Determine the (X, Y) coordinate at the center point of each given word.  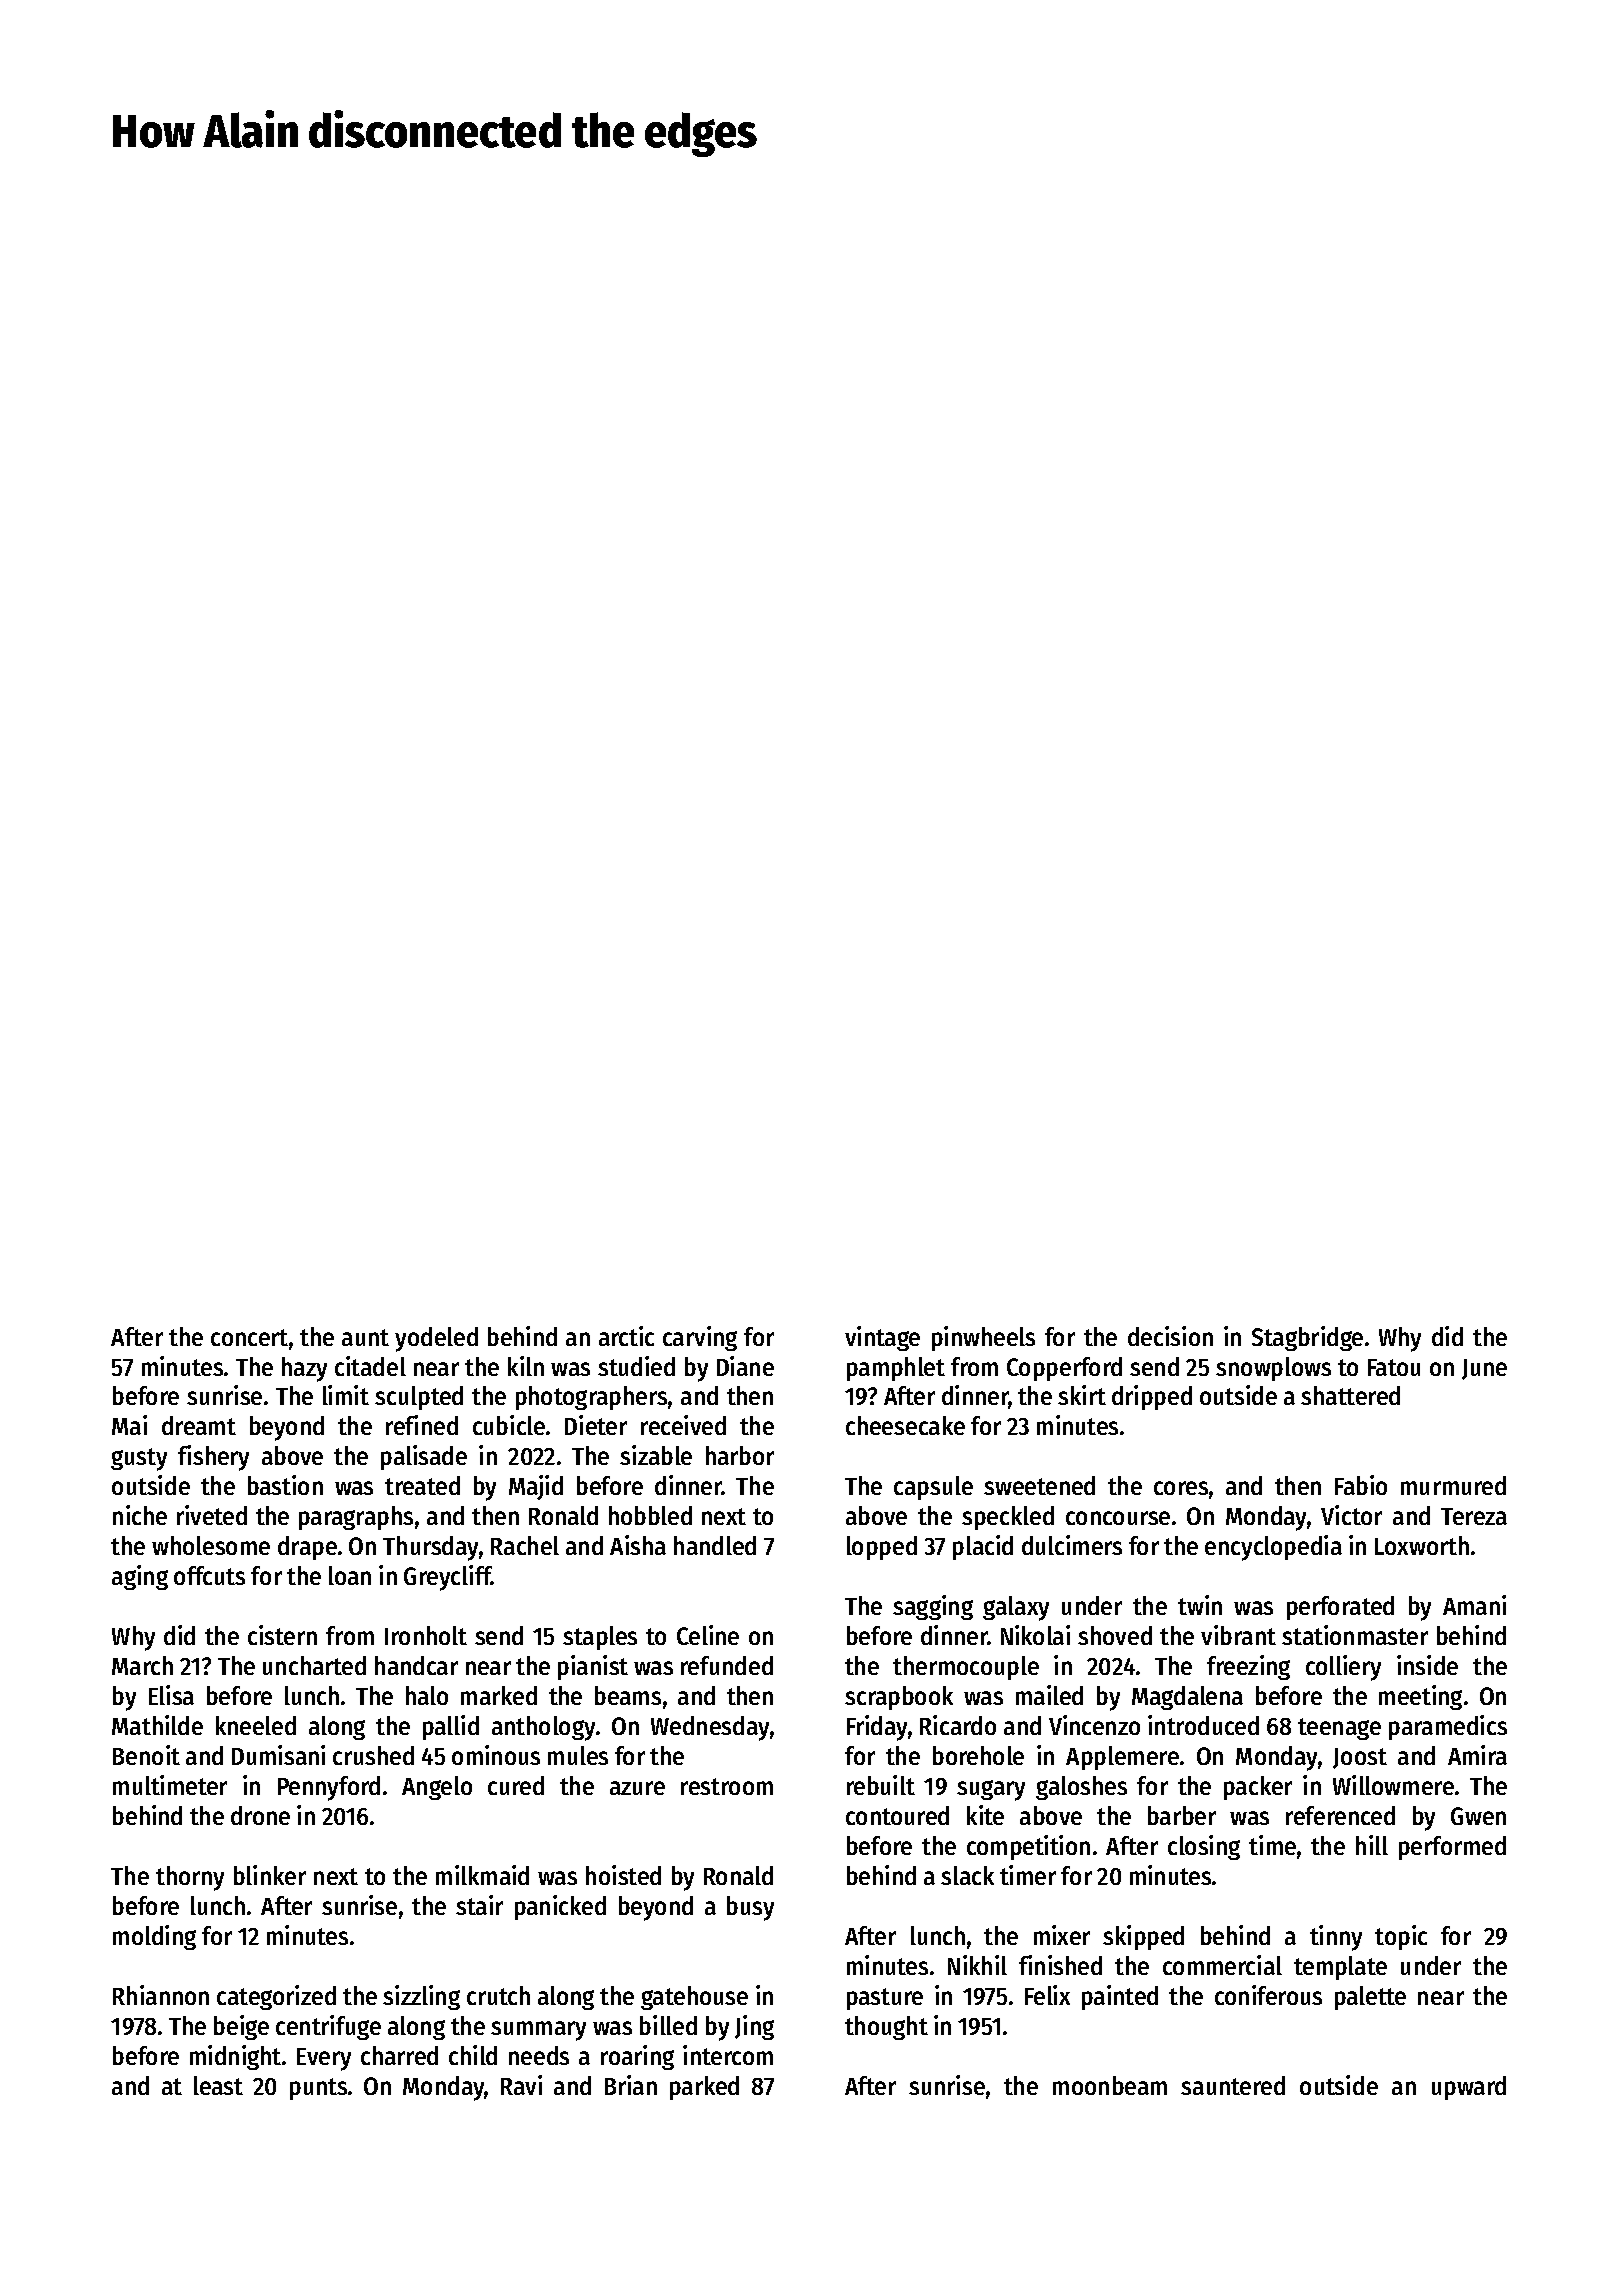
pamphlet (896, 1369)
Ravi (521, 2085)
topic (1401, 1937)
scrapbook (899, 1698)
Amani (1474, 1605)
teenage (1339, 1729)
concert (249, 1337)
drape (307, 1548)
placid (983, 1547)
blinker (270, 1875)
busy (750, 1908)
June (1484, 1369)
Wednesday (710, 1728)
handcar (416, 1665)
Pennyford (329, 1788)
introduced (1203, 1725)
